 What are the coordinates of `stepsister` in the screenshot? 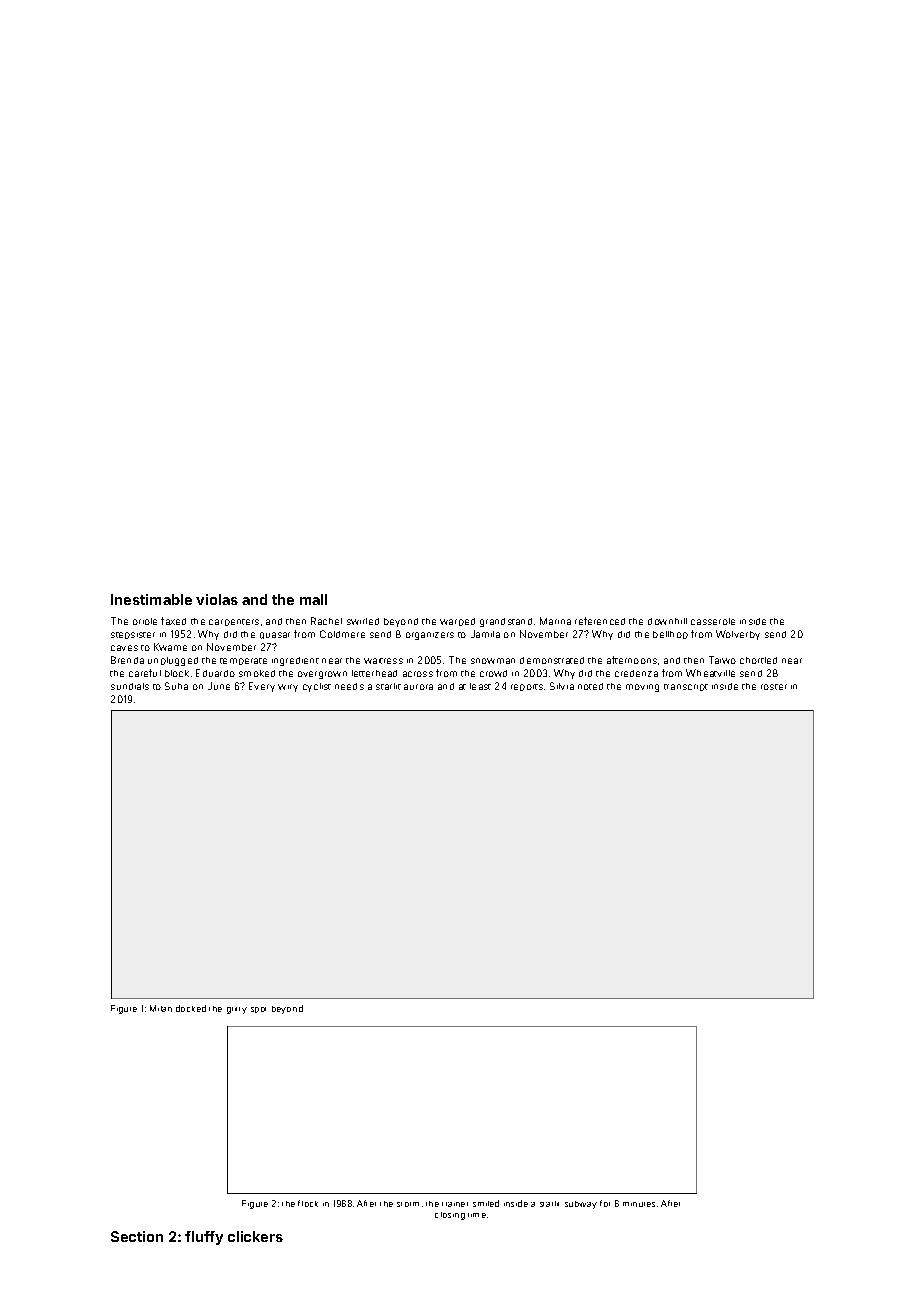 It's located at (133, 635).
